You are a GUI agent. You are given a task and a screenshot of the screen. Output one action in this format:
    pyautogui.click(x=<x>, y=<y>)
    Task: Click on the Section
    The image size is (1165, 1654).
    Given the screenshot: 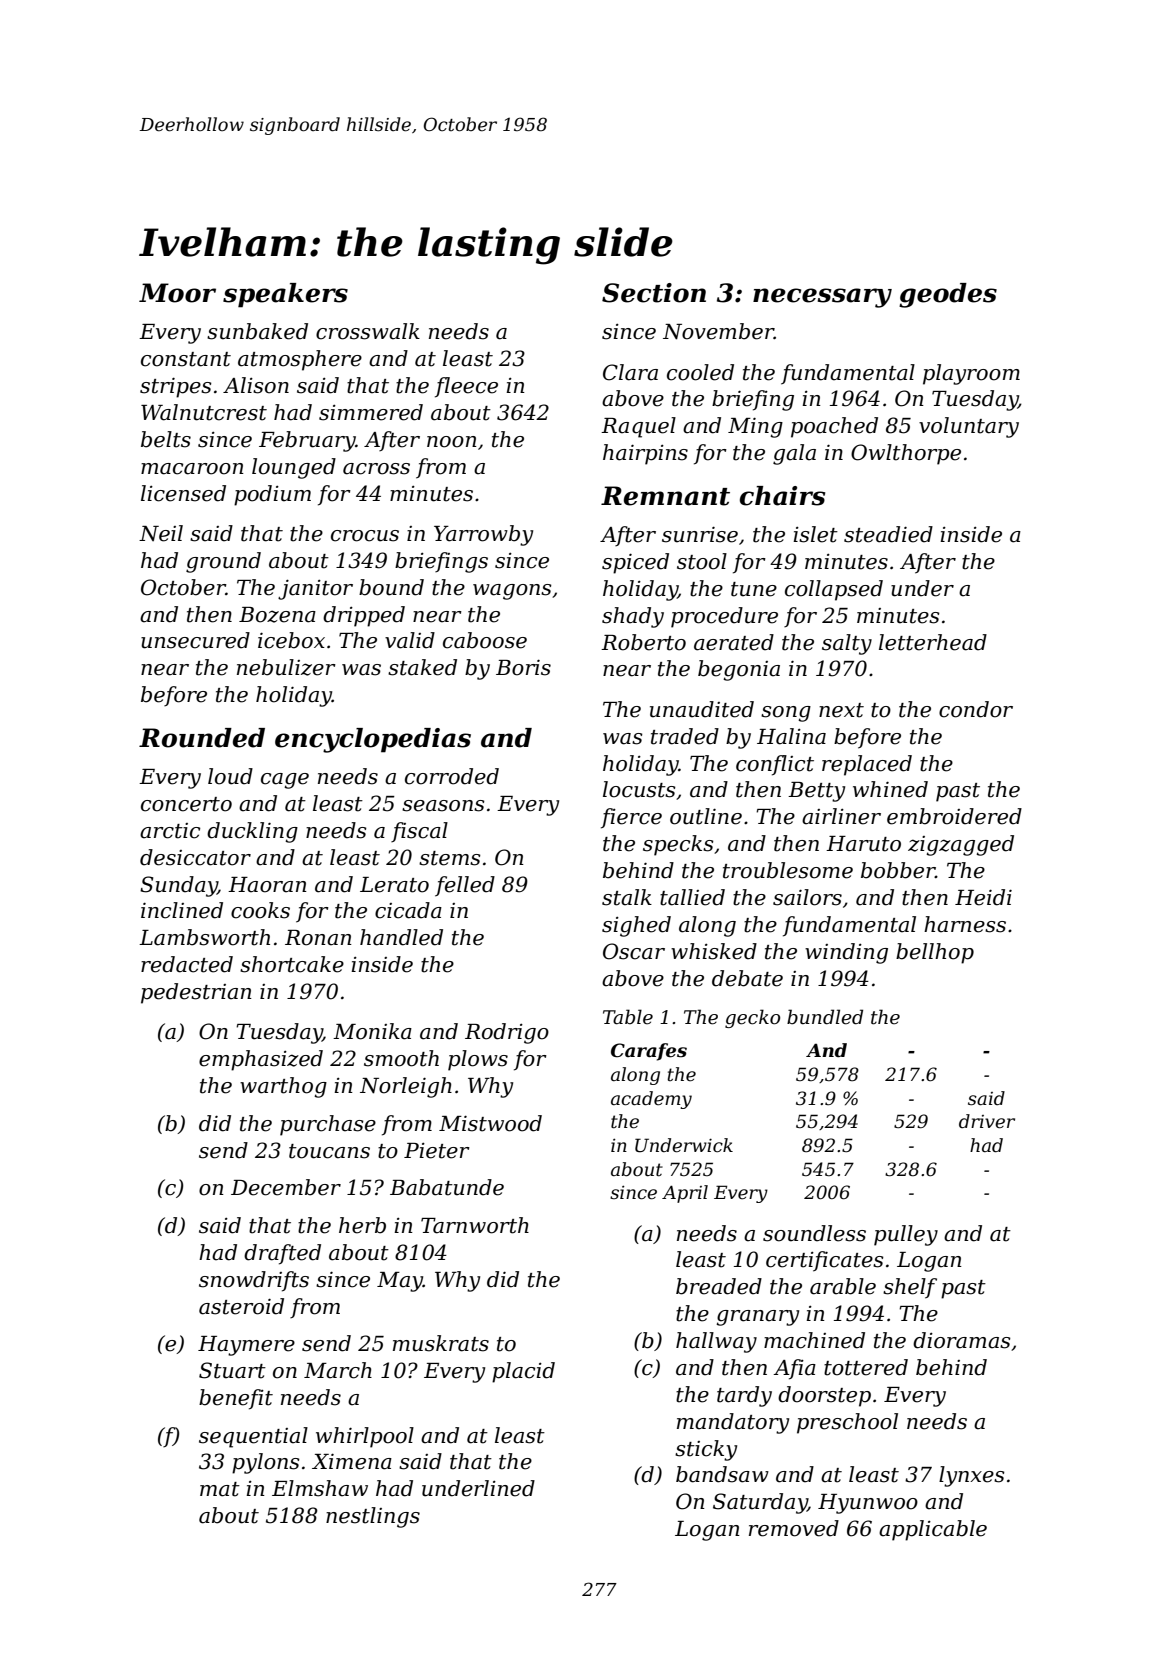 What is the action you would take?
    pyautogui.click(x=654, y=293)
